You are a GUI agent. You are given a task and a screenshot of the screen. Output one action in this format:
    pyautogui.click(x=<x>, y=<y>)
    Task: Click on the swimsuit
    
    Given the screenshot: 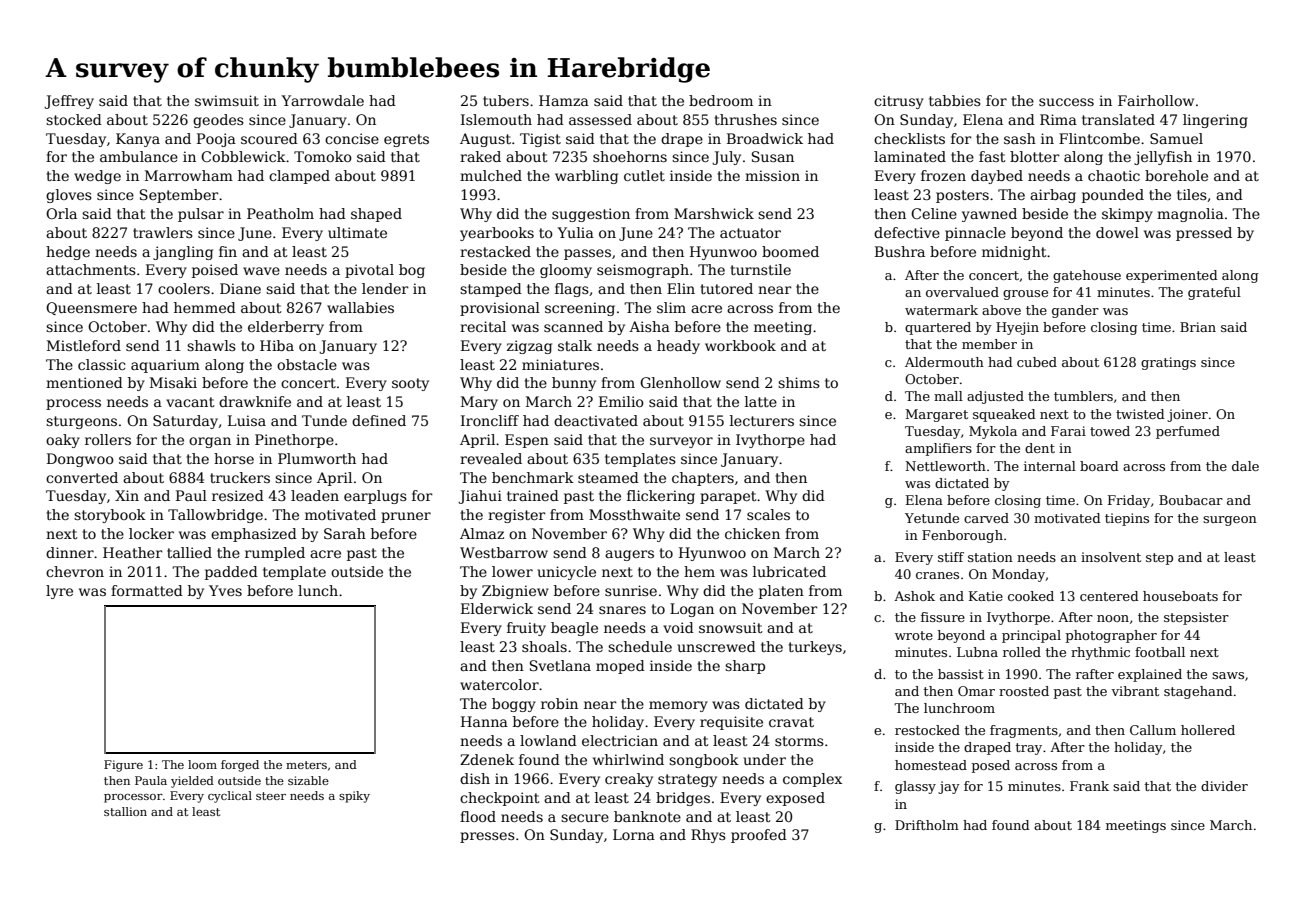 What is the action you would take?
    pyautogui.click(x=227, y=100)
